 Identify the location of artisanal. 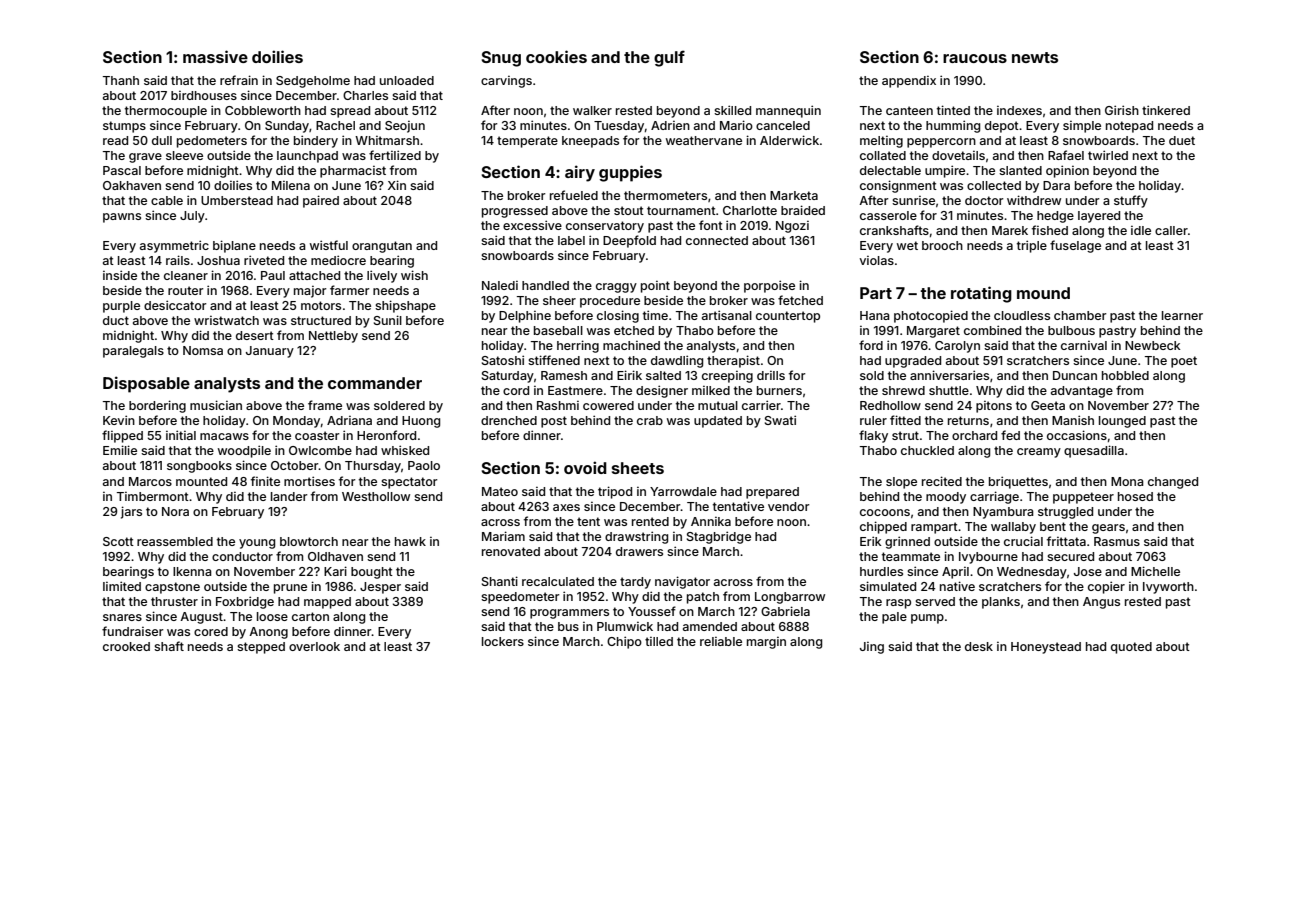
(727, 315).
